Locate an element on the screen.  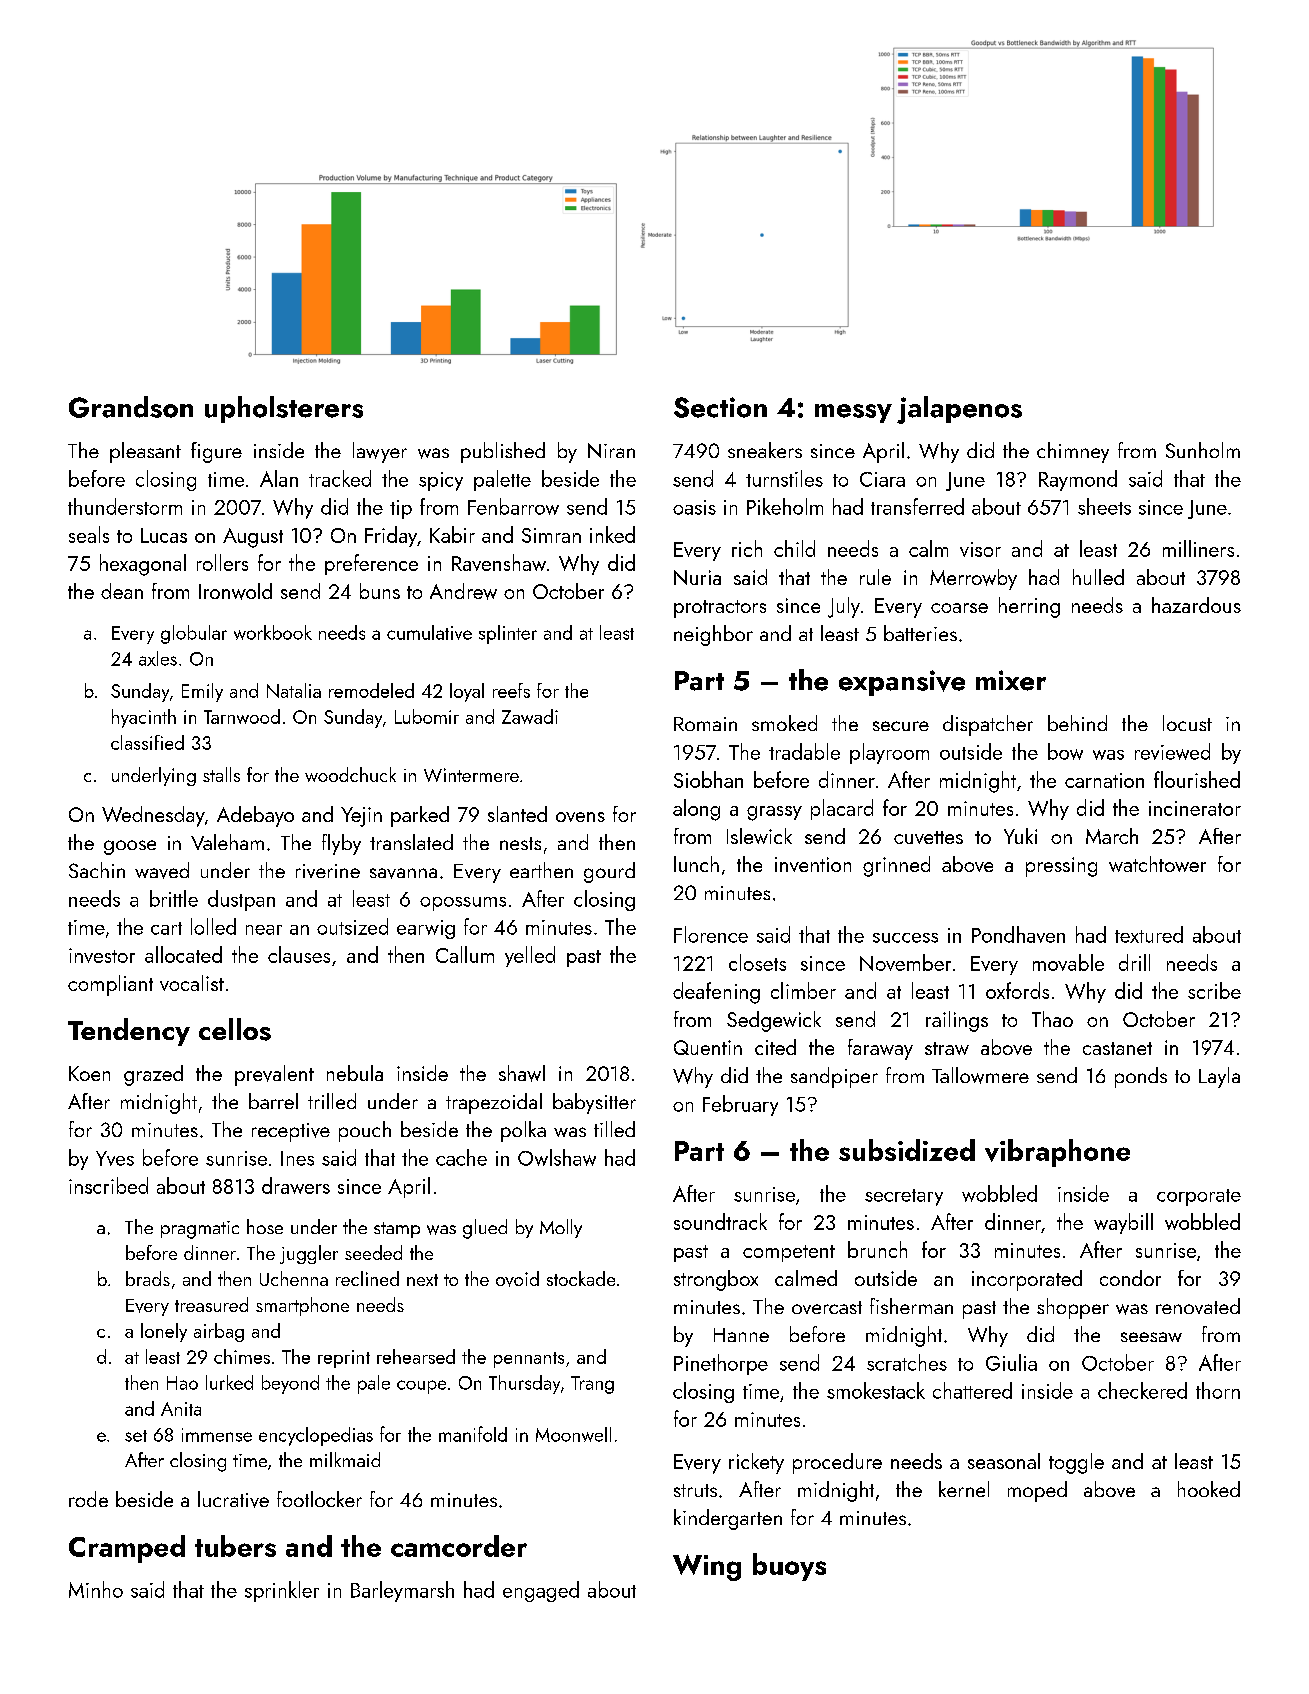
Anita is located at coordinates (181, 1409).
